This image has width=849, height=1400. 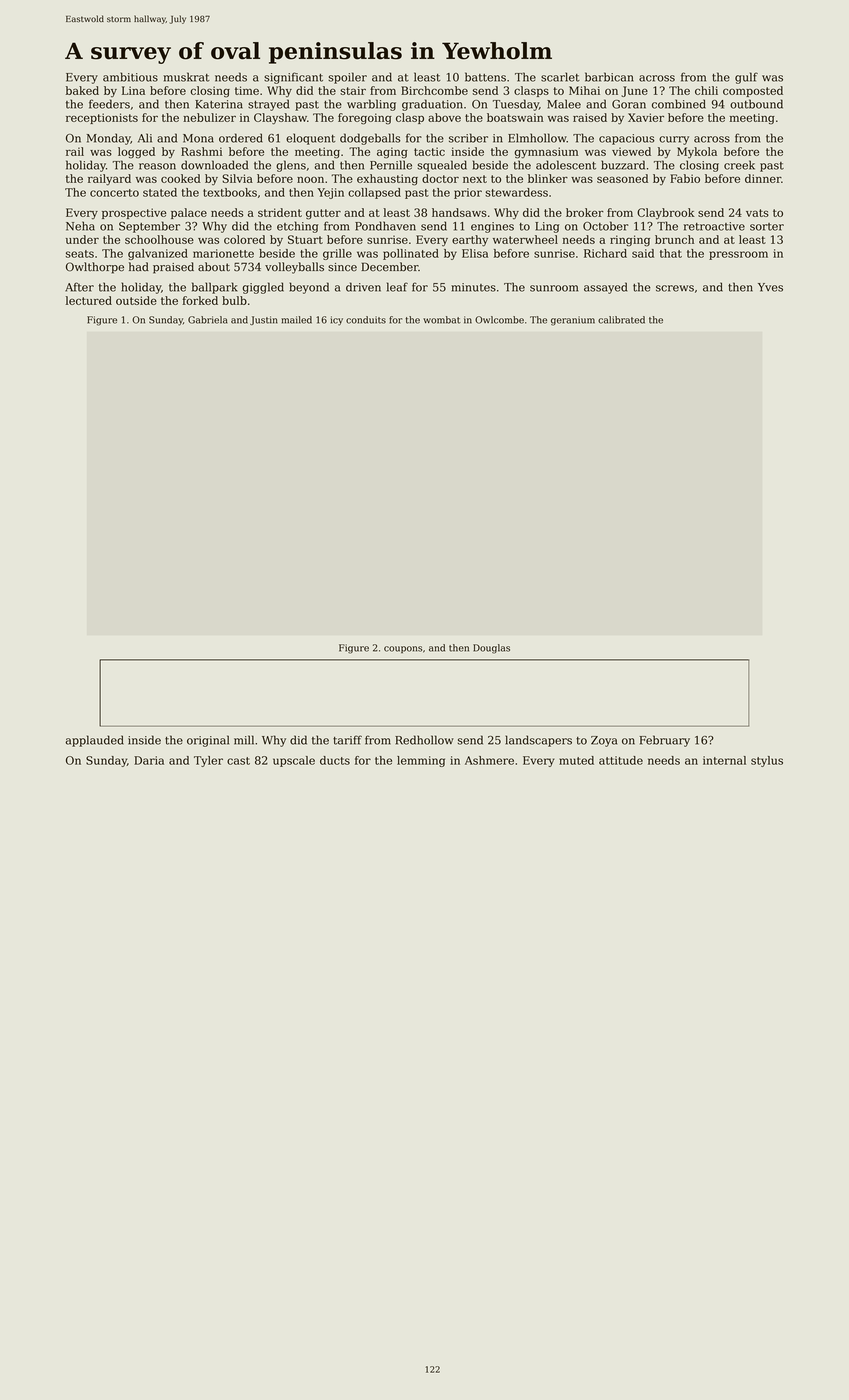 What do you see at coordinates (186, 77) in the image?
I see `muskrat` at bounding box center [186, 77].
